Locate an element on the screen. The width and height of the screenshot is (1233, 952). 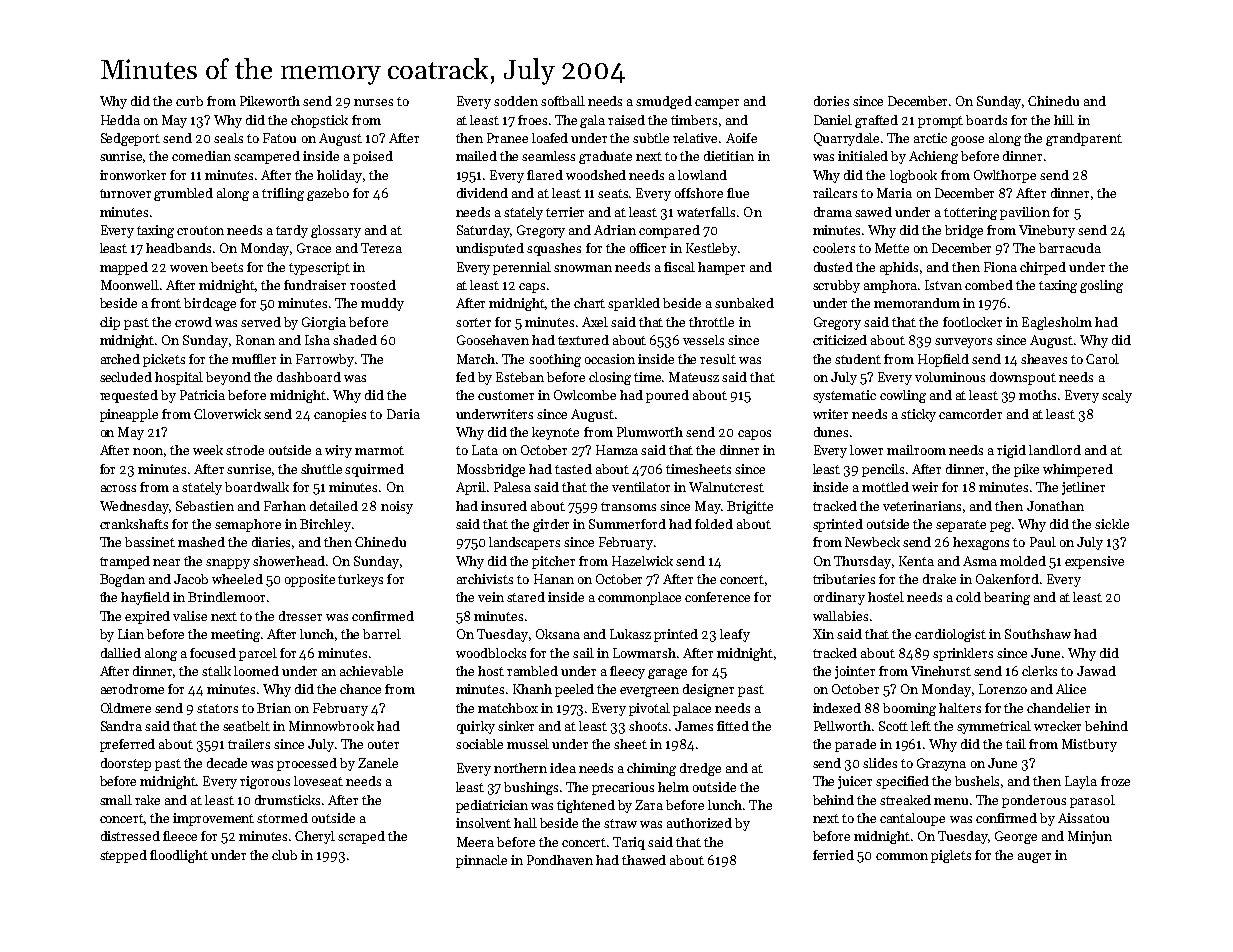
gala is located at coordinates (592, 121).
